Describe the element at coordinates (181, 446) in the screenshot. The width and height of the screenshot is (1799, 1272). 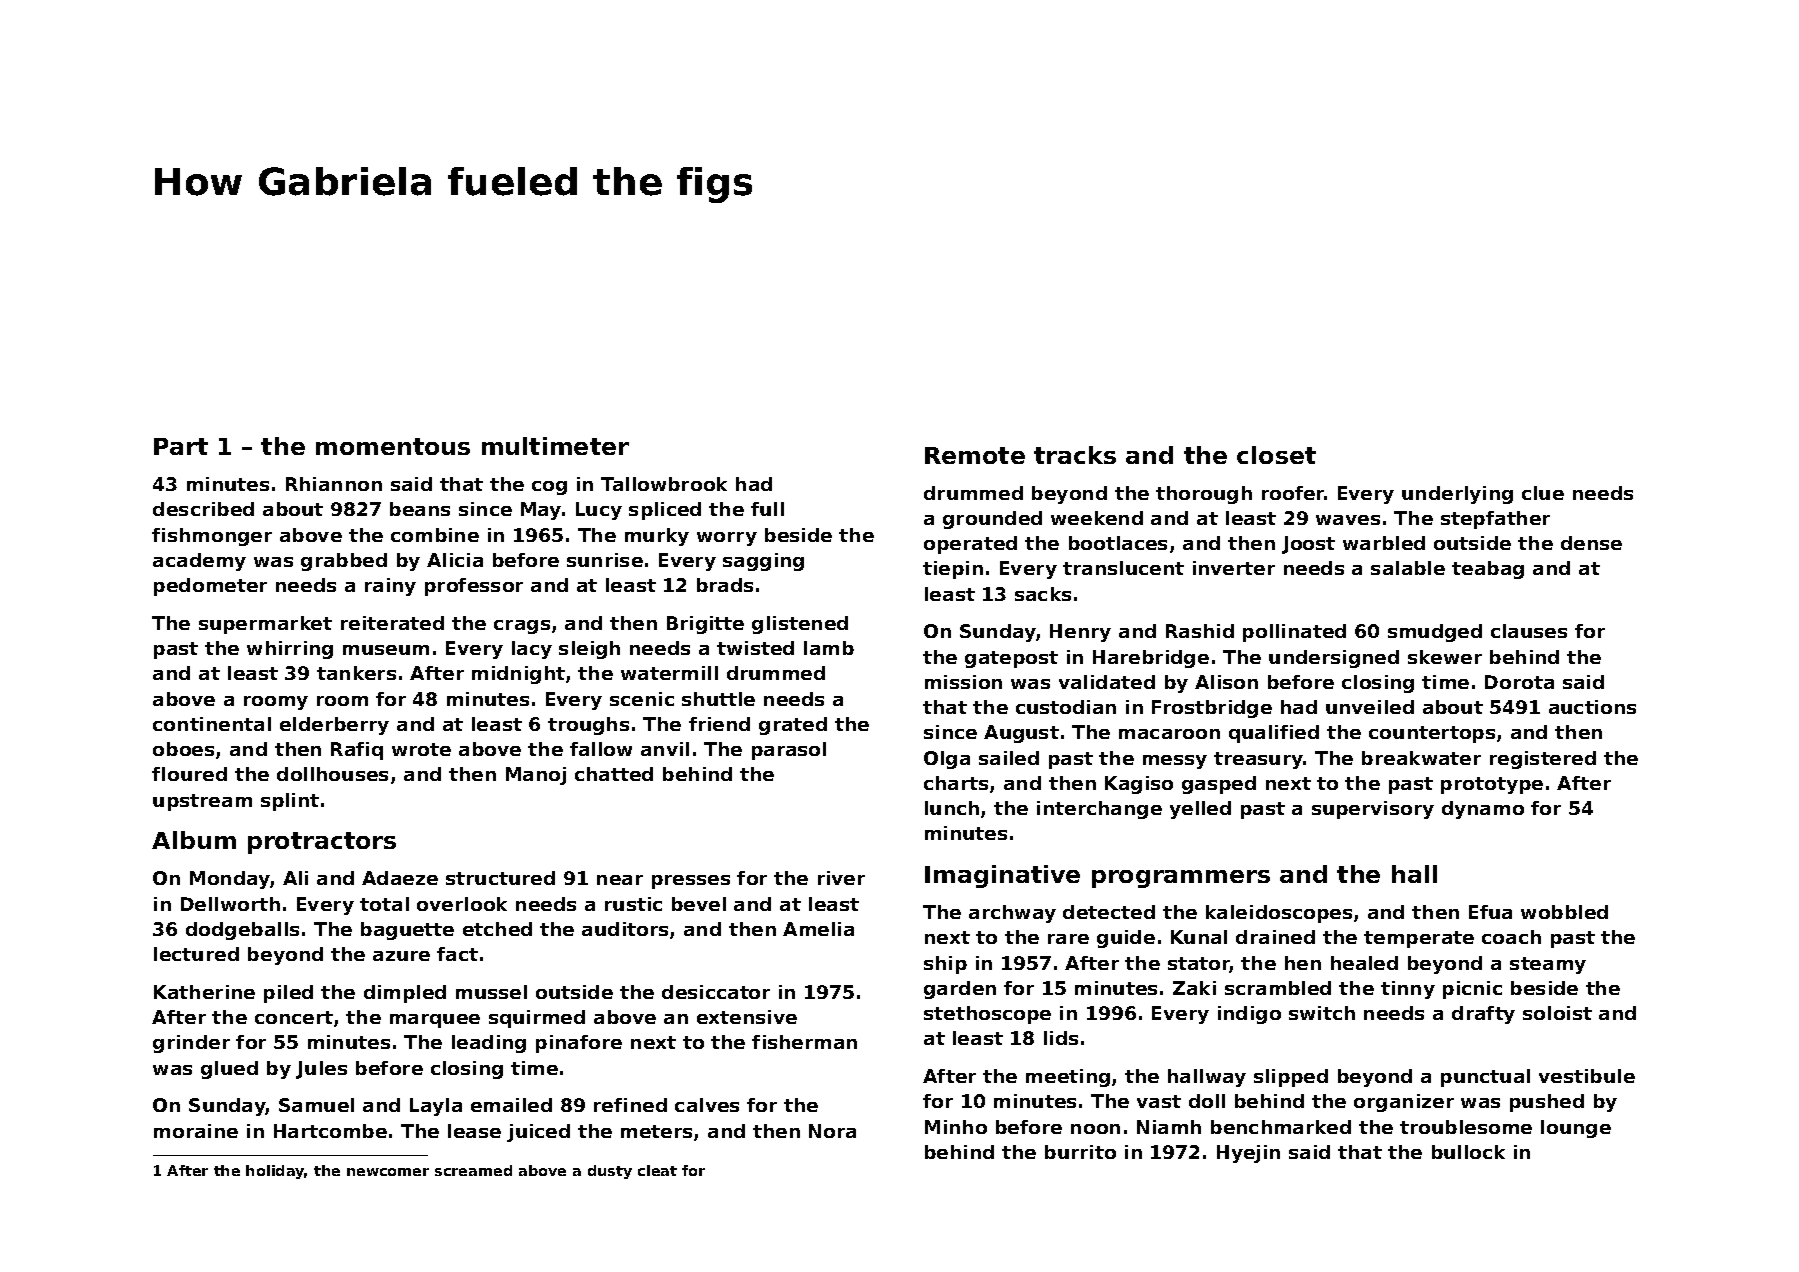
I see `Part` at that location.
